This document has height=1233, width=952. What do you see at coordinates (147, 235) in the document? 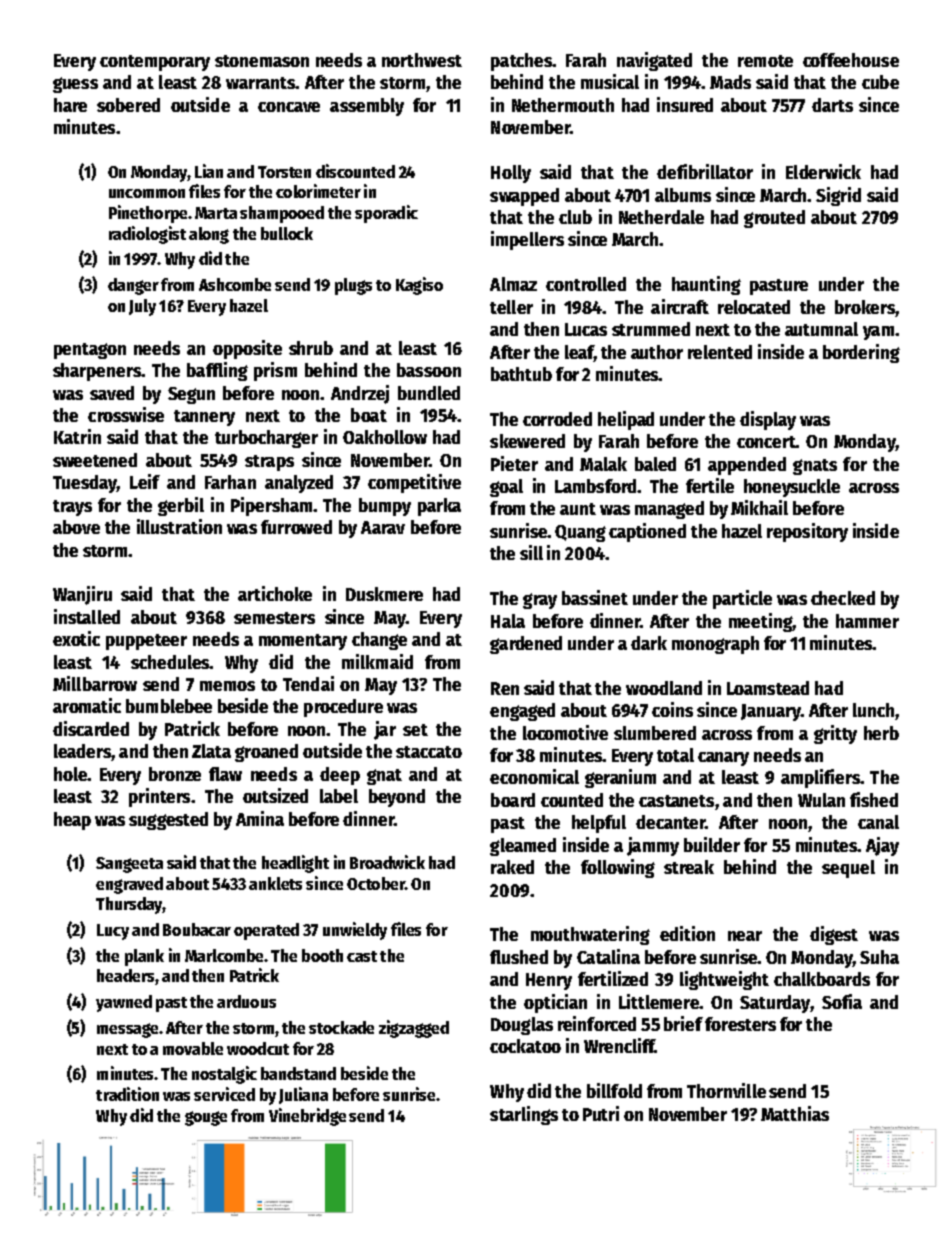
I see `radiologist` at bounding box center [147, 235].
